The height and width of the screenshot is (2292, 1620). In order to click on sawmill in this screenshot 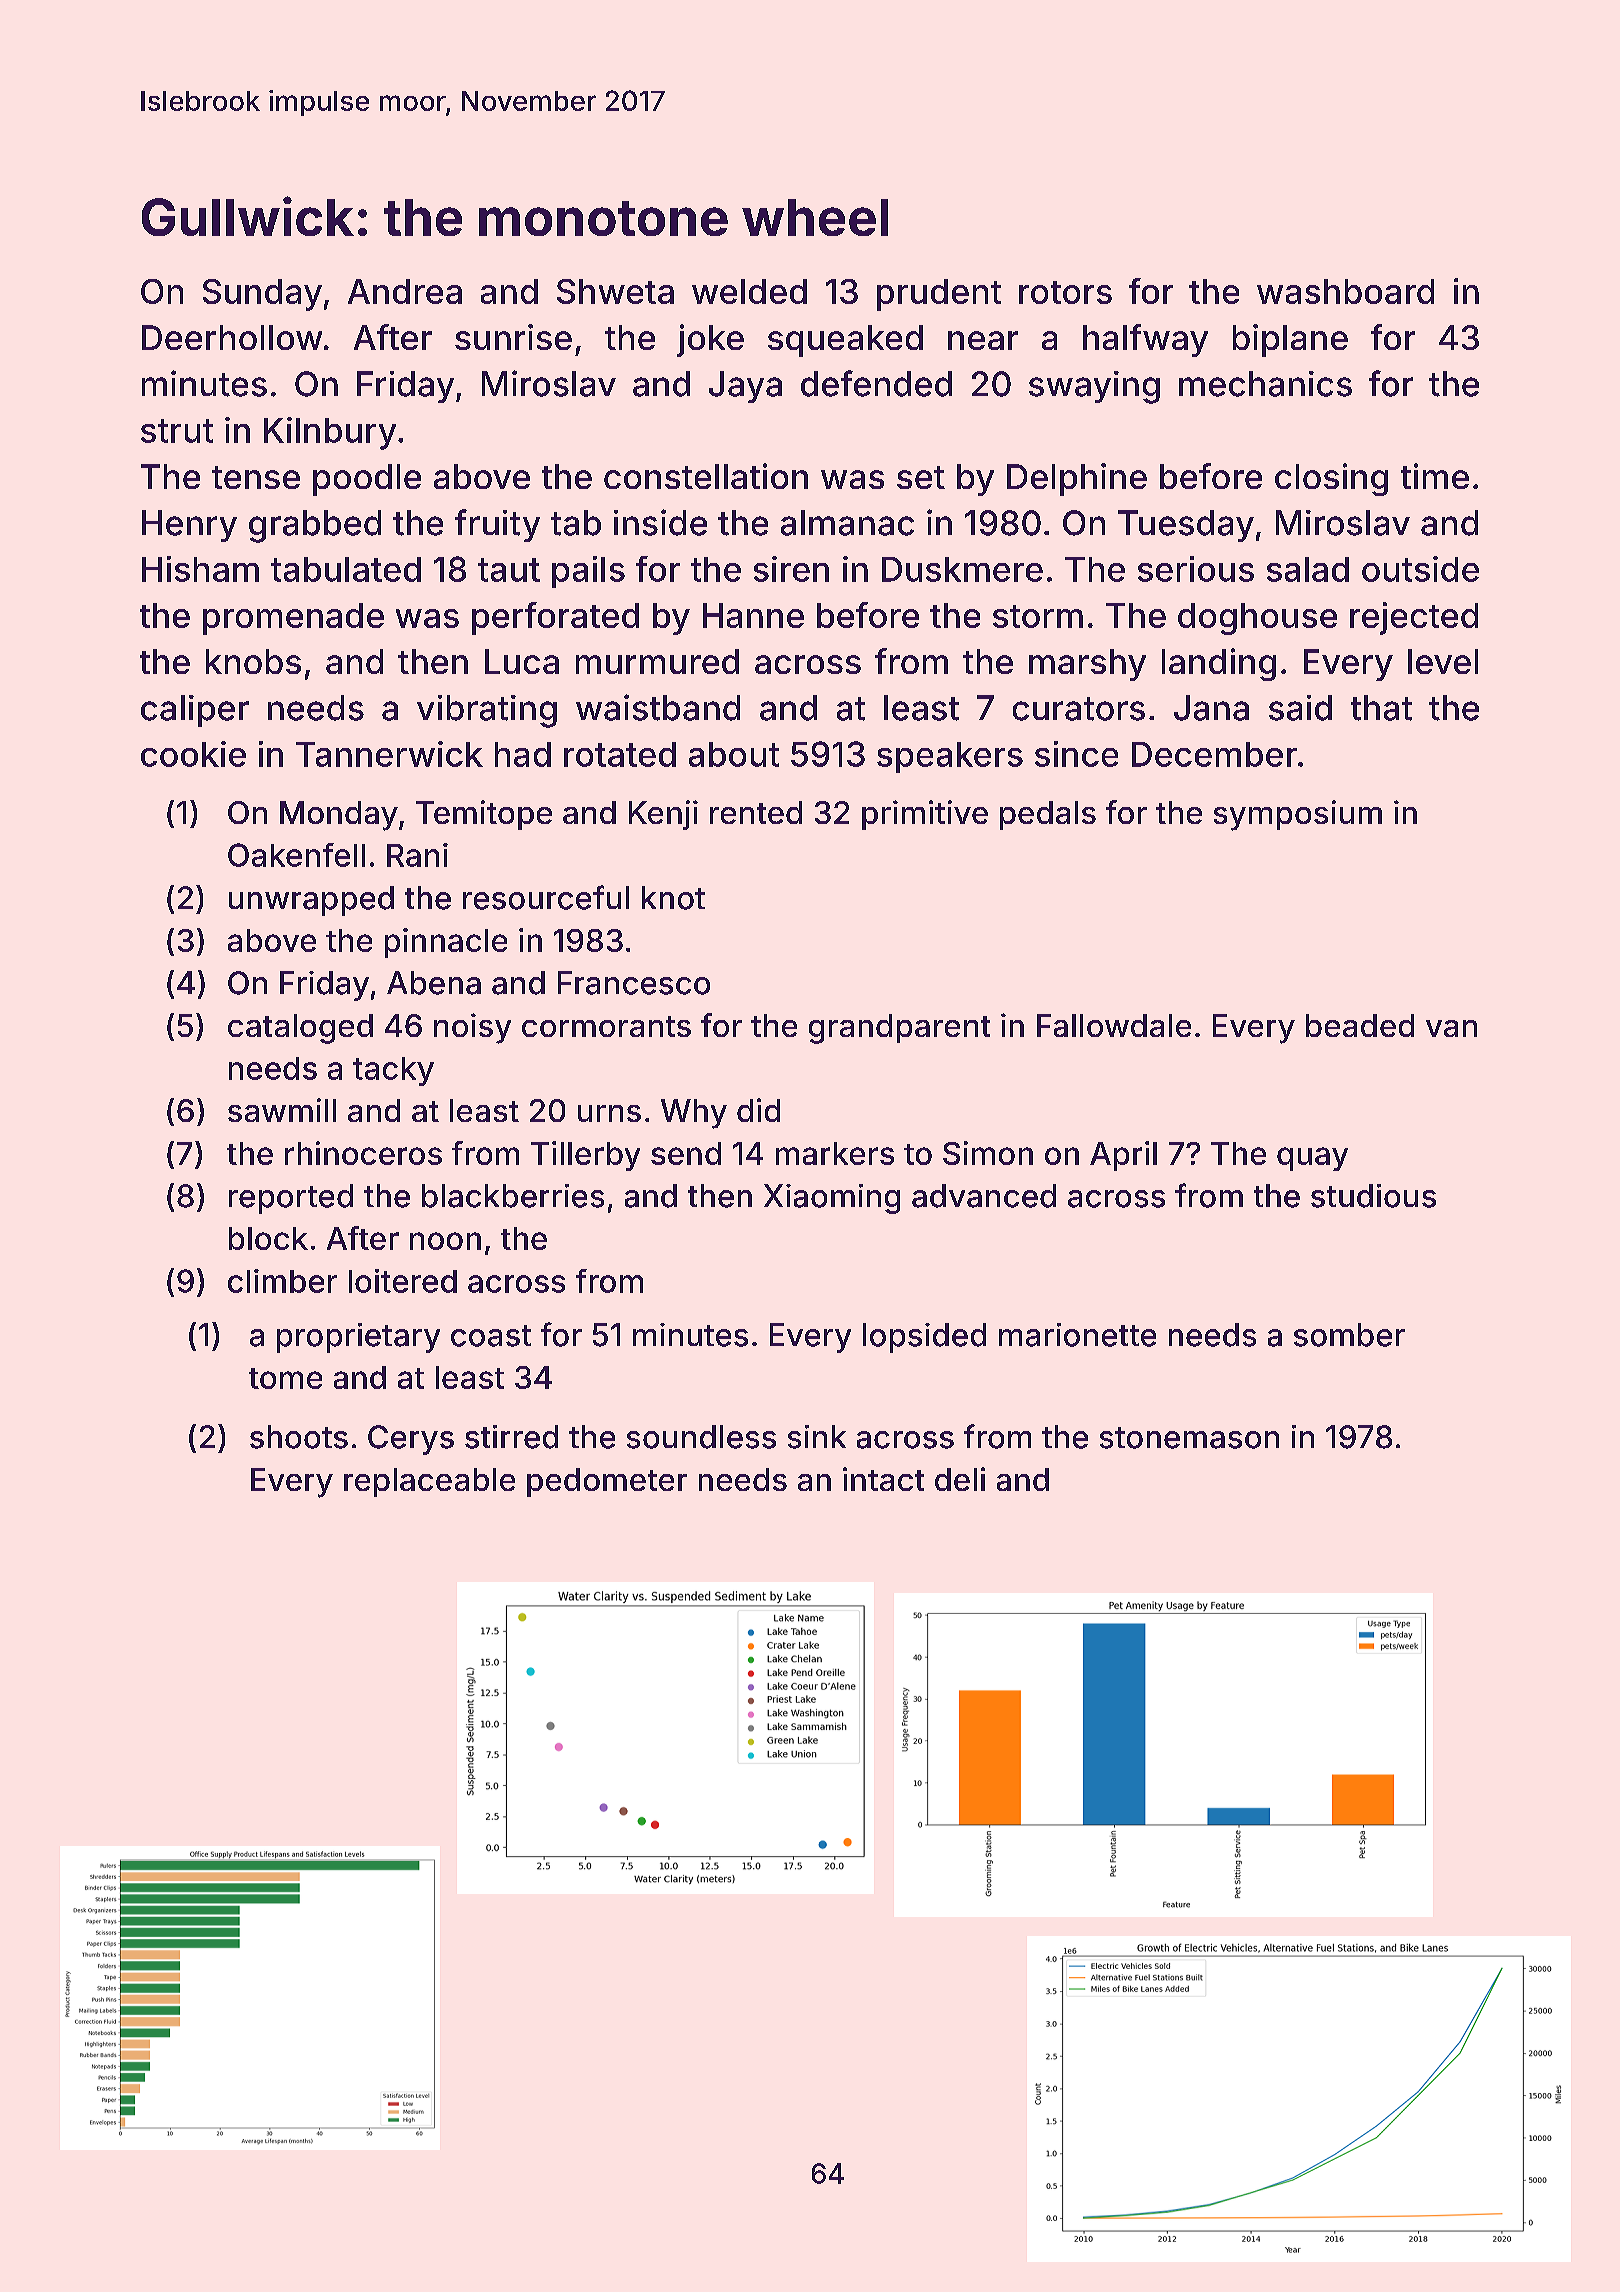, I will do `click(282, 1110)`.
